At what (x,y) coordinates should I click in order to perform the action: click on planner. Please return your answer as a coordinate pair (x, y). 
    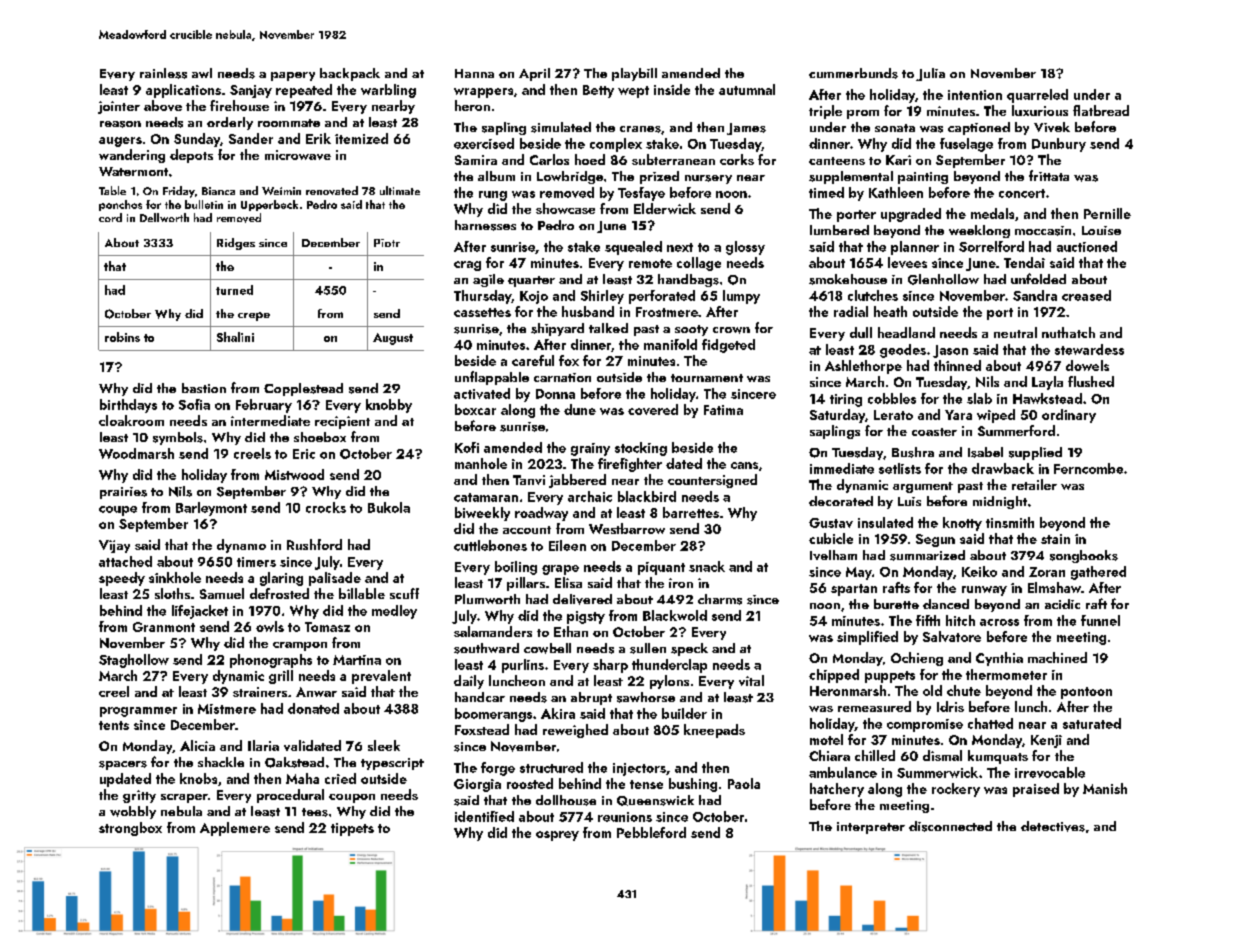
    Looking at the image, I should click on (915, 248).
